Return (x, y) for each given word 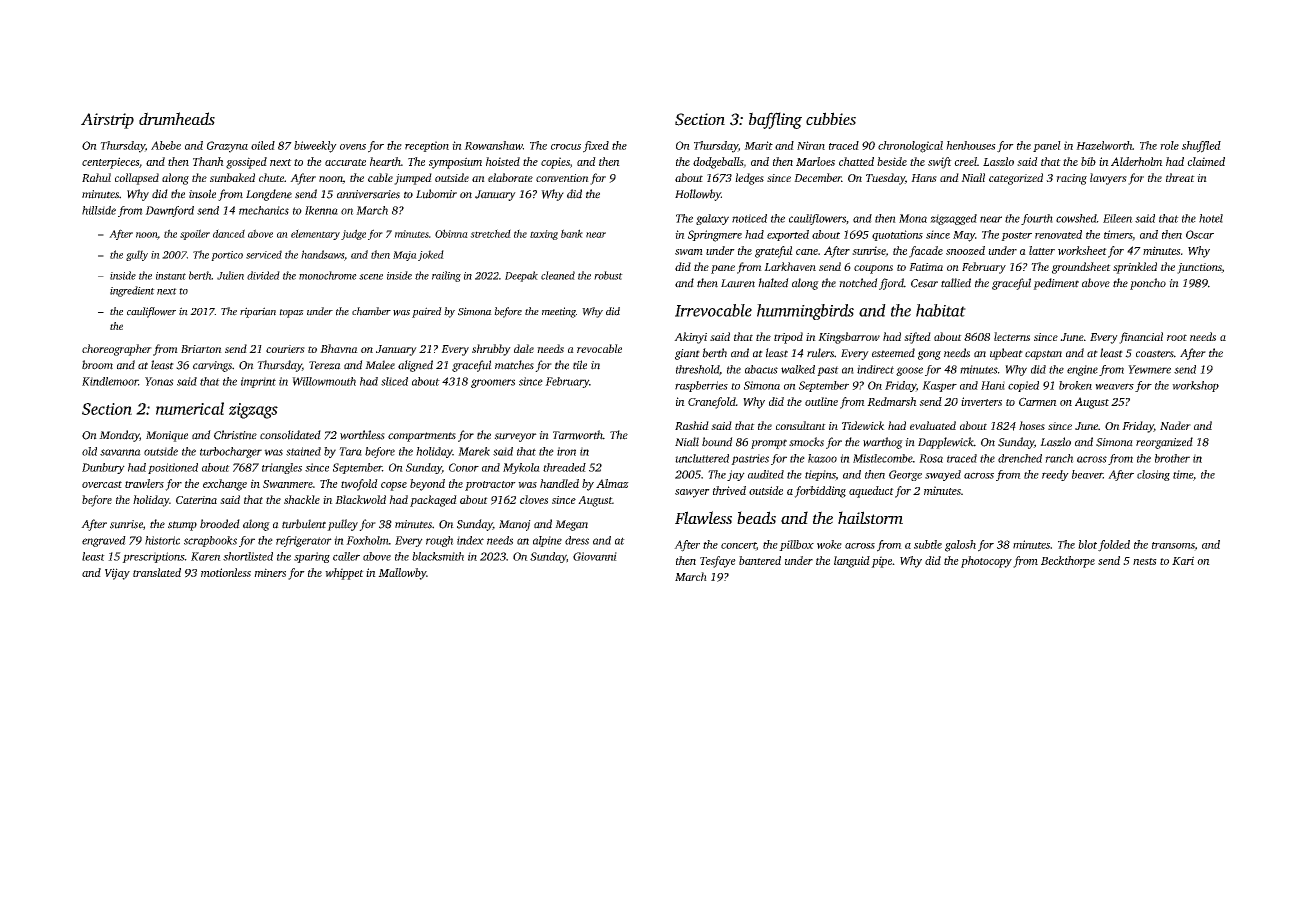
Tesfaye (718, 562)
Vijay (117, 574)
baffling (775, 120)
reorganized (1164, 443)
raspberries (701, 386)
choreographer (117, 350)
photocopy (986, 562)
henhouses (971, 145)
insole (202, 194)
